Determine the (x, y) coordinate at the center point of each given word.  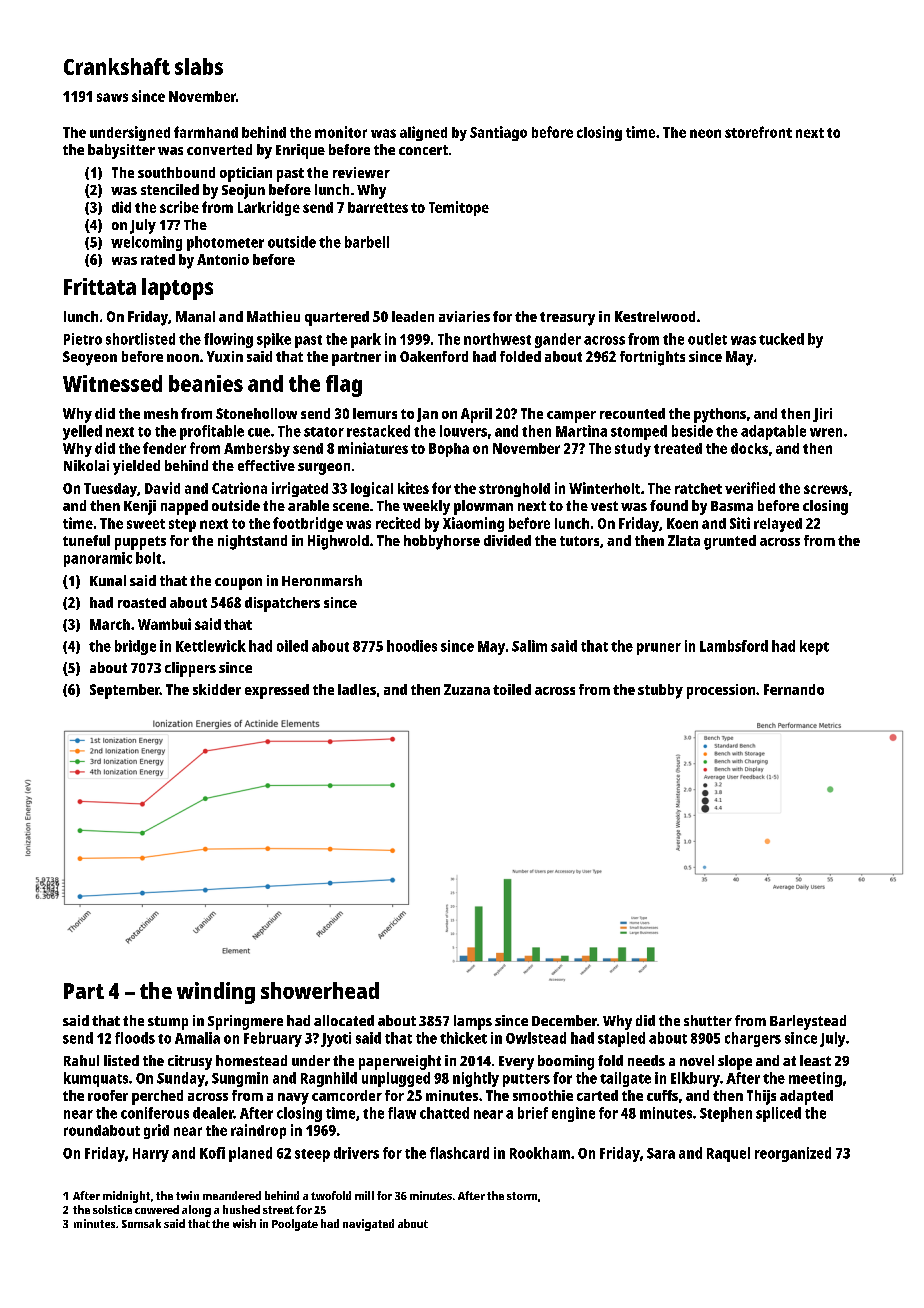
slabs (199, 66)
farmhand (206, 132)
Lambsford (734, 646)
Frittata (100, 286)
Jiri (822, 415)
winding (216, 993)
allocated (344, 1020)
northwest (497, 339)
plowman (483, 507)
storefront (758, 132)
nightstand (252, 542)
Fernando (794, 689)
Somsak (141, 1223)
